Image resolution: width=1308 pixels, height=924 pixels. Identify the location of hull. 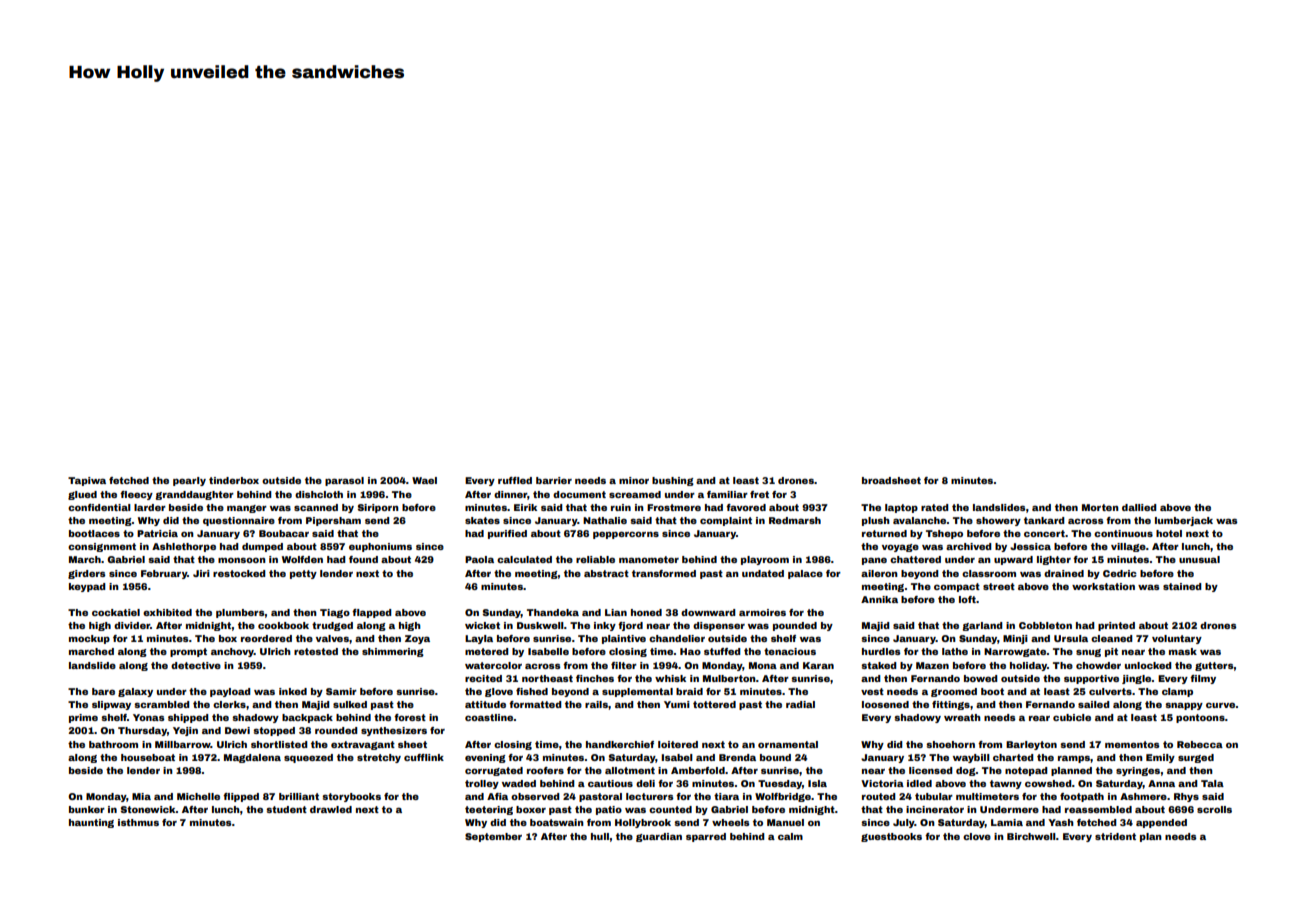
(600, 836).
